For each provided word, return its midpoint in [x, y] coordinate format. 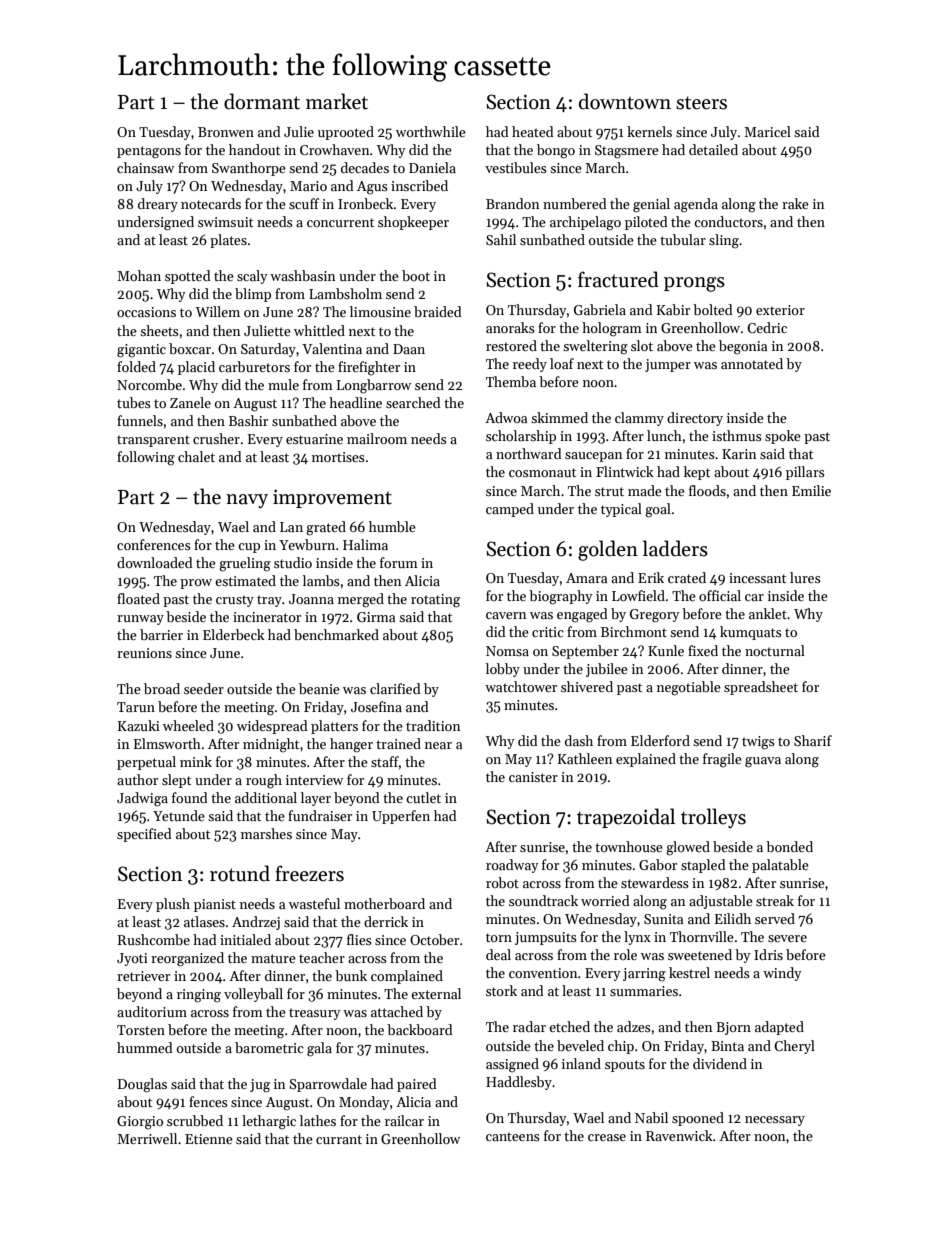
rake [795, 203]
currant [339, 1139]
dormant [262, 101]
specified [144, 835]
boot [416, 275]
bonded [789, 846]
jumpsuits [546, 938]
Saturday [268, 350]
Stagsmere [627, 152]
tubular [683, 239]
